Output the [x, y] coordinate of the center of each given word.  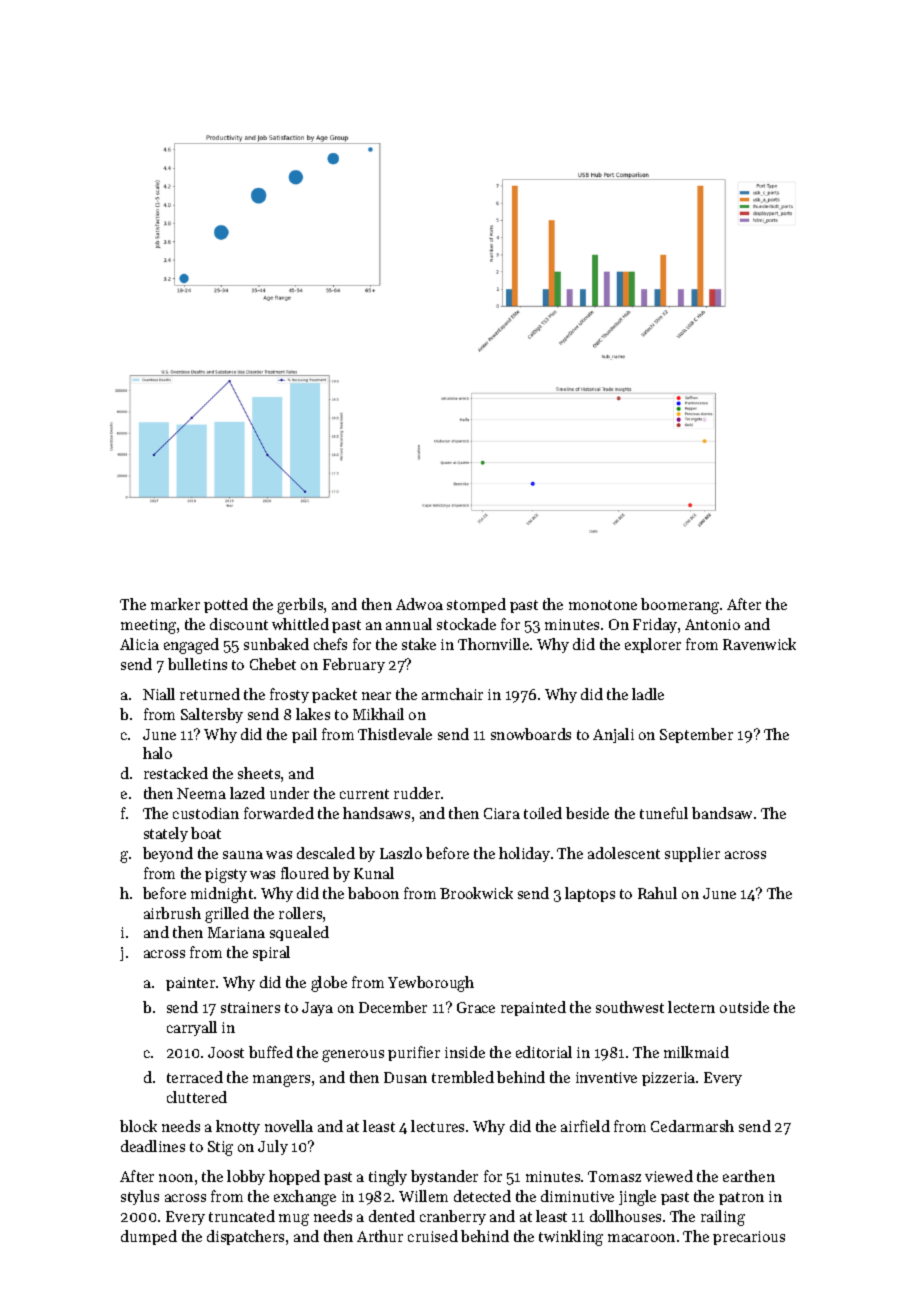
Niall [159, 694]
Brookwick [476, 893]
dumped [149, 1237]
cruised [433, 1236]
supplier [692, 854]
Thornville [493, 644]
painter [190, 984]
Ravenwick [759, 644]
